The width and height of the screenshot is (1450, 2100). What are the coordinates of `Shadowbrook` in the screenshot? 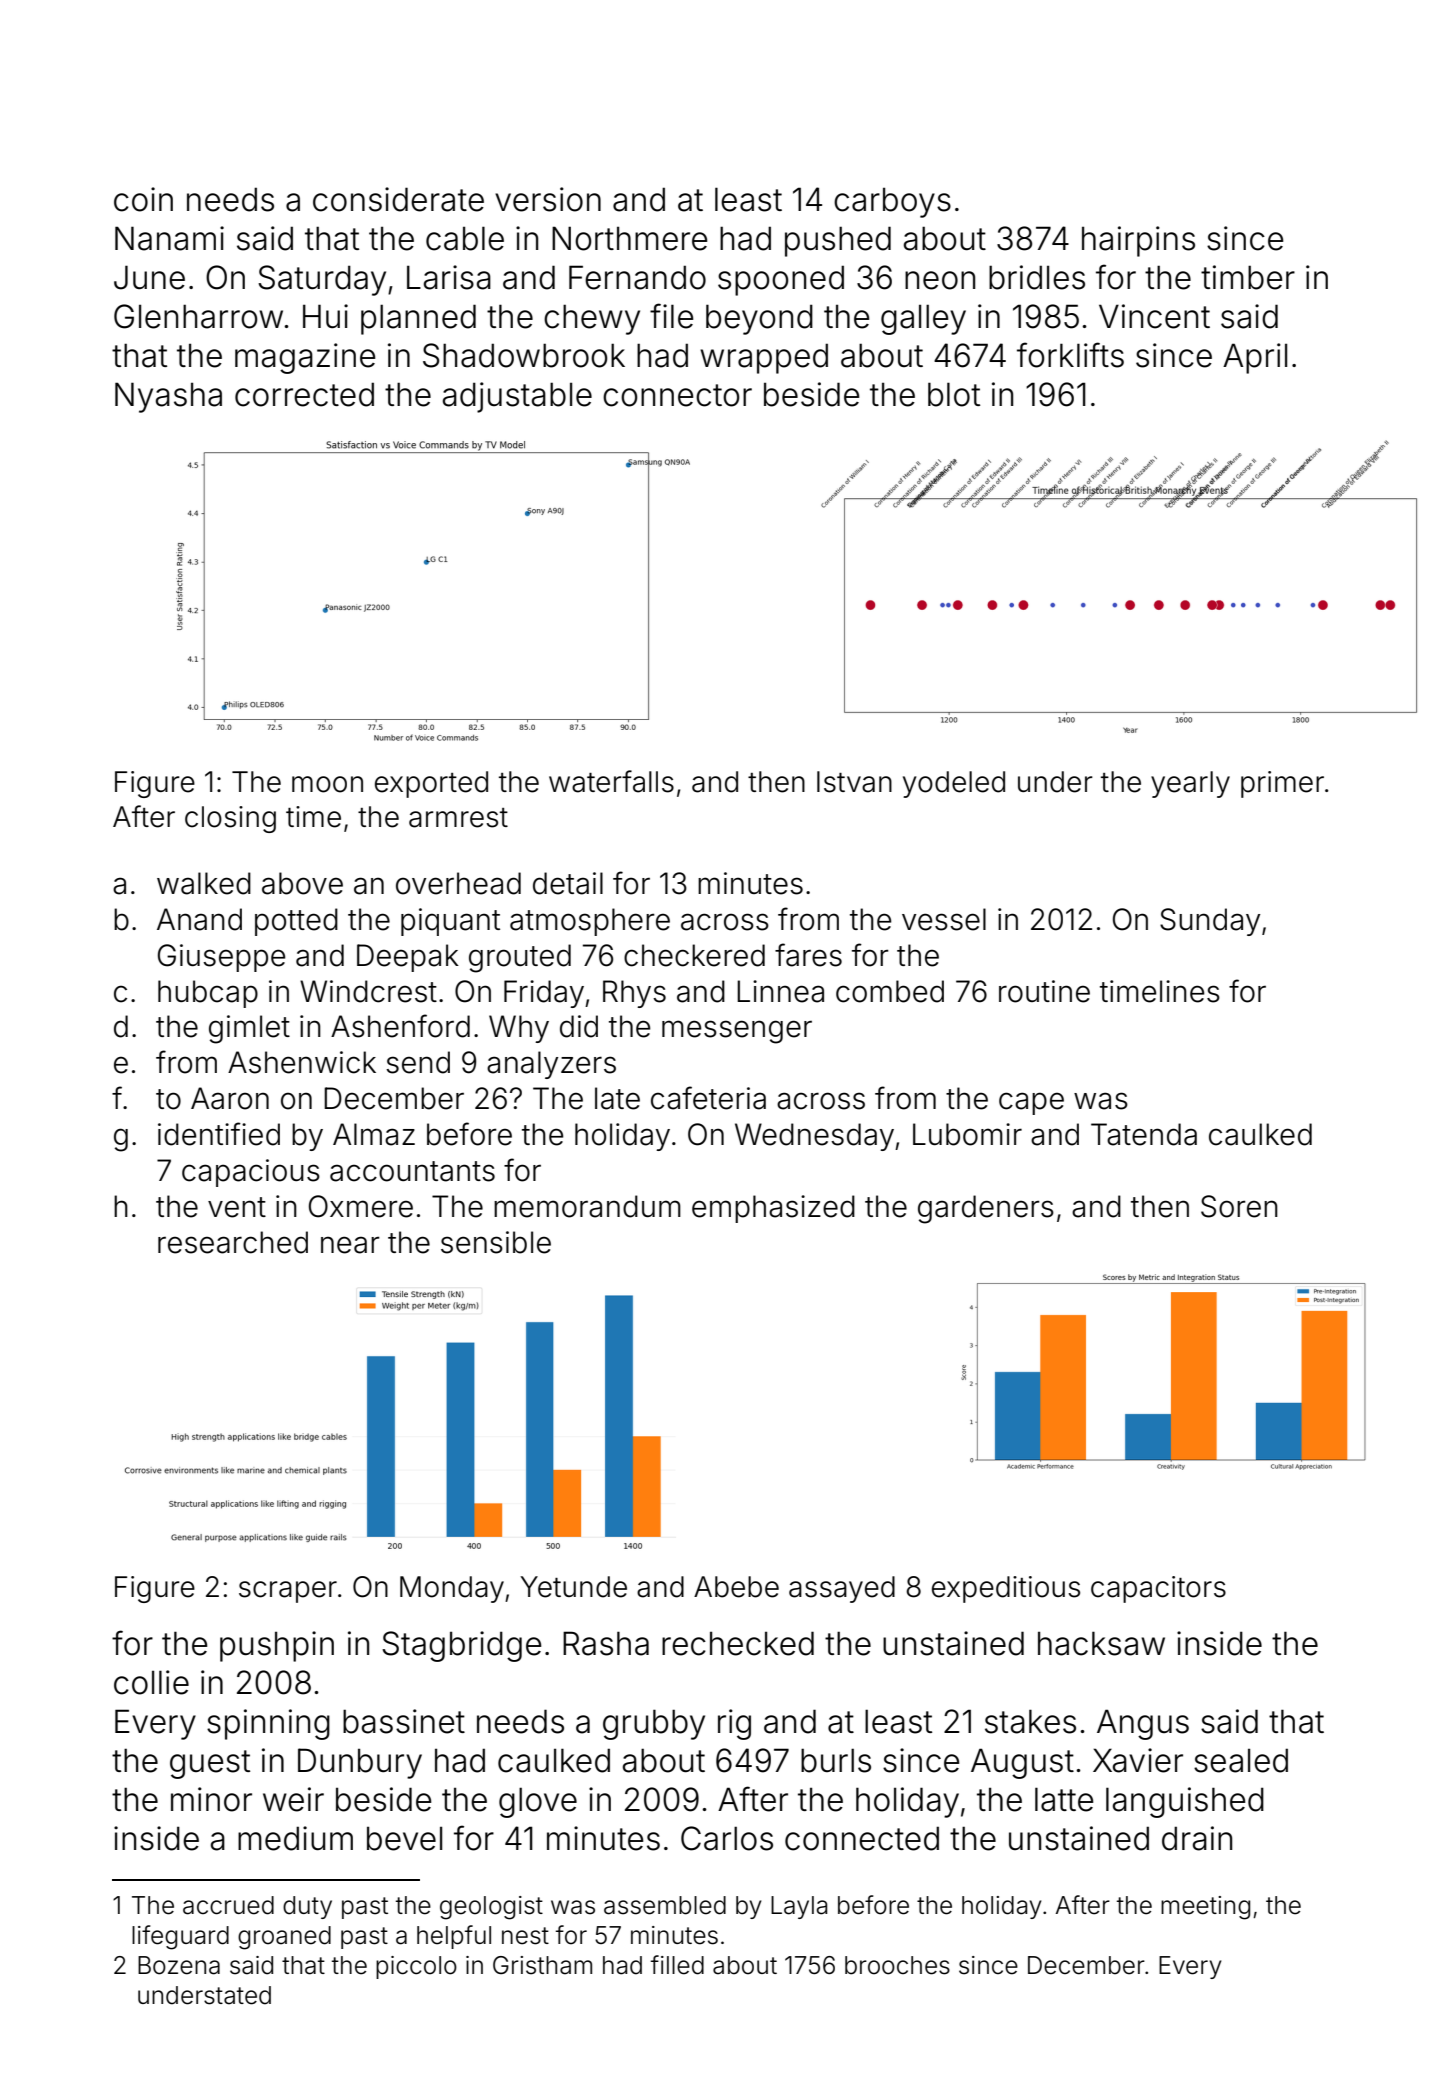 It's located at (524, 355).
